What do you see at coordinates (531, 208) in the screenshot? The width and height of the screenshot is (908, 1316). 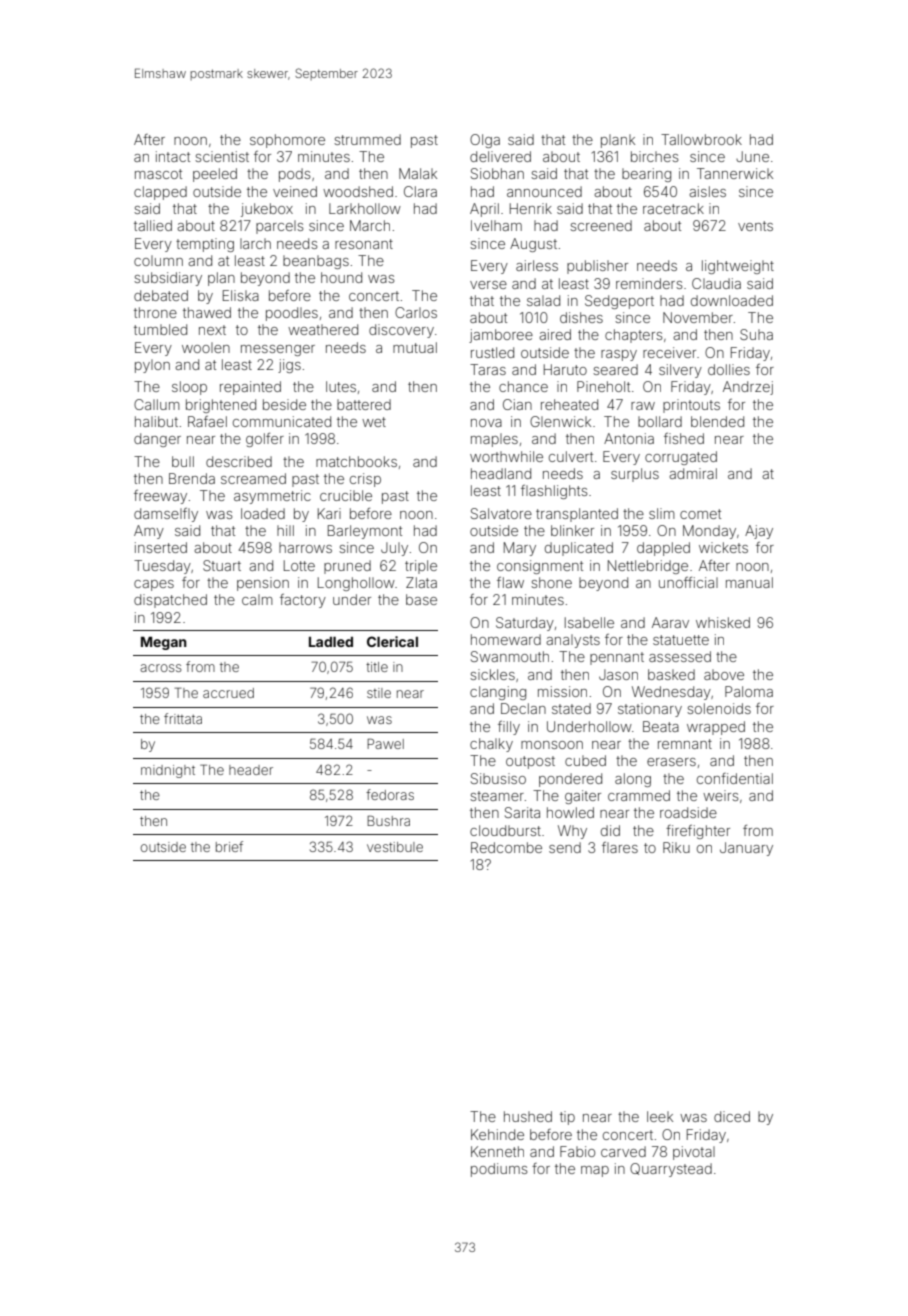 I see `Henrik` at bounding box center [531, 208].
